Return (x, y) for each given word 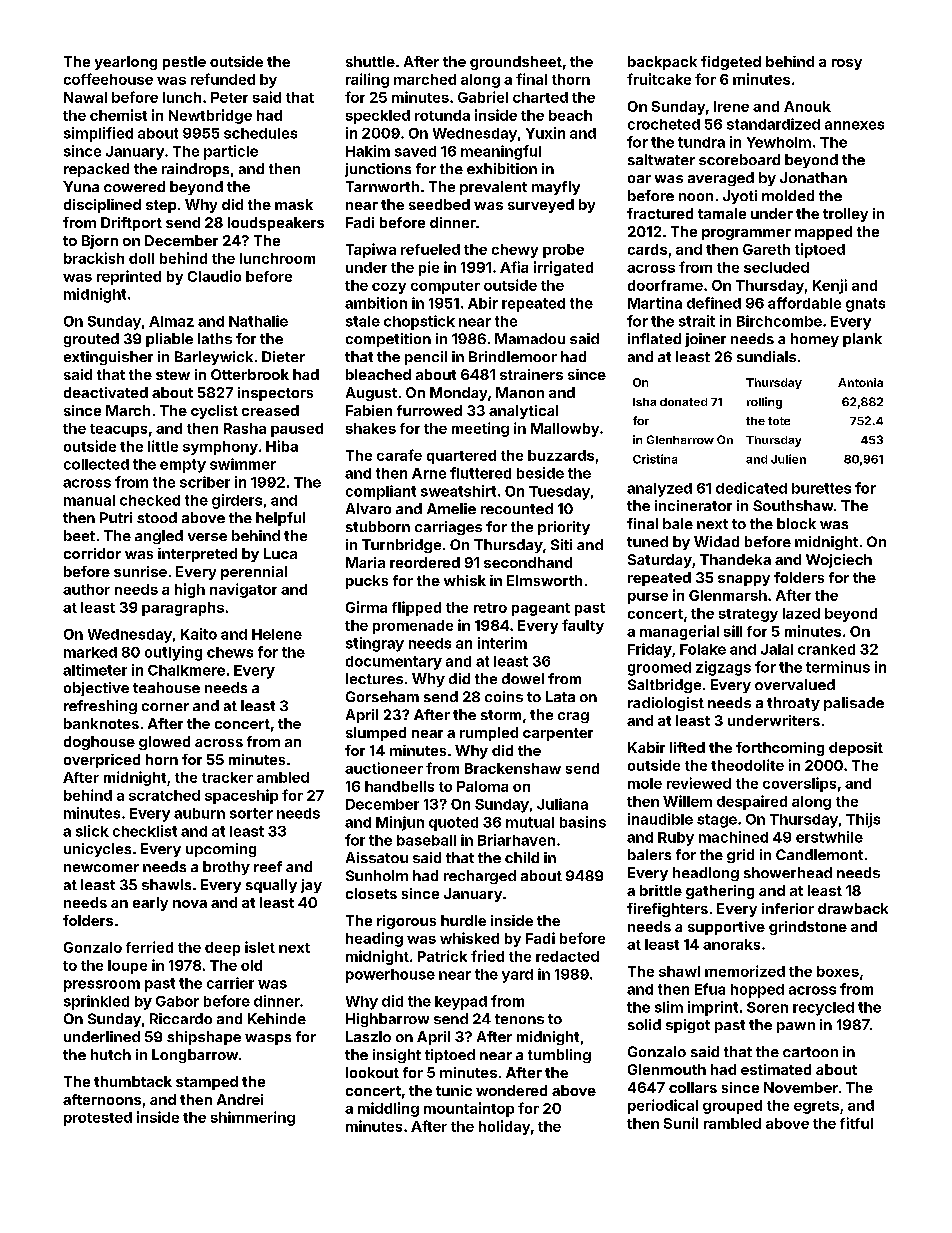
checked (150, 500)
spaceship (241, 796)
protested (98, 1119)
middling (388, 1109)
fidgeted (731, 63)
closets (371, 893)
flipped (416, 608)
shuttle (370, 61)
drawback (853, 908)
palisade (854, 704)
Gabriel (483, 97)
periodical (663, 1106)
